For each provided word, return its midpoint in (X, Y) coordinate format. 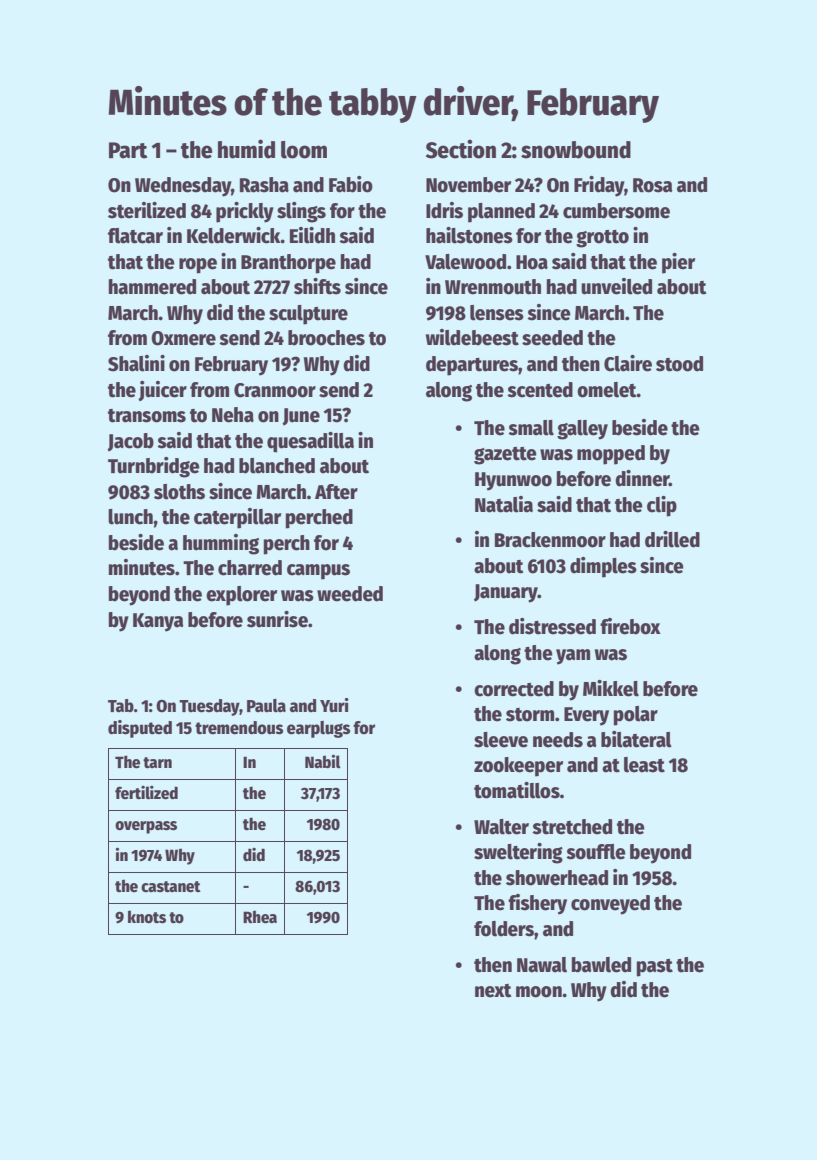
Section (461, 149)
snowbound (576, 150)
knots (147, 917)
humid (246, 149)
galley (582, 430)
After (336, 492)
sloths (179, 492)
